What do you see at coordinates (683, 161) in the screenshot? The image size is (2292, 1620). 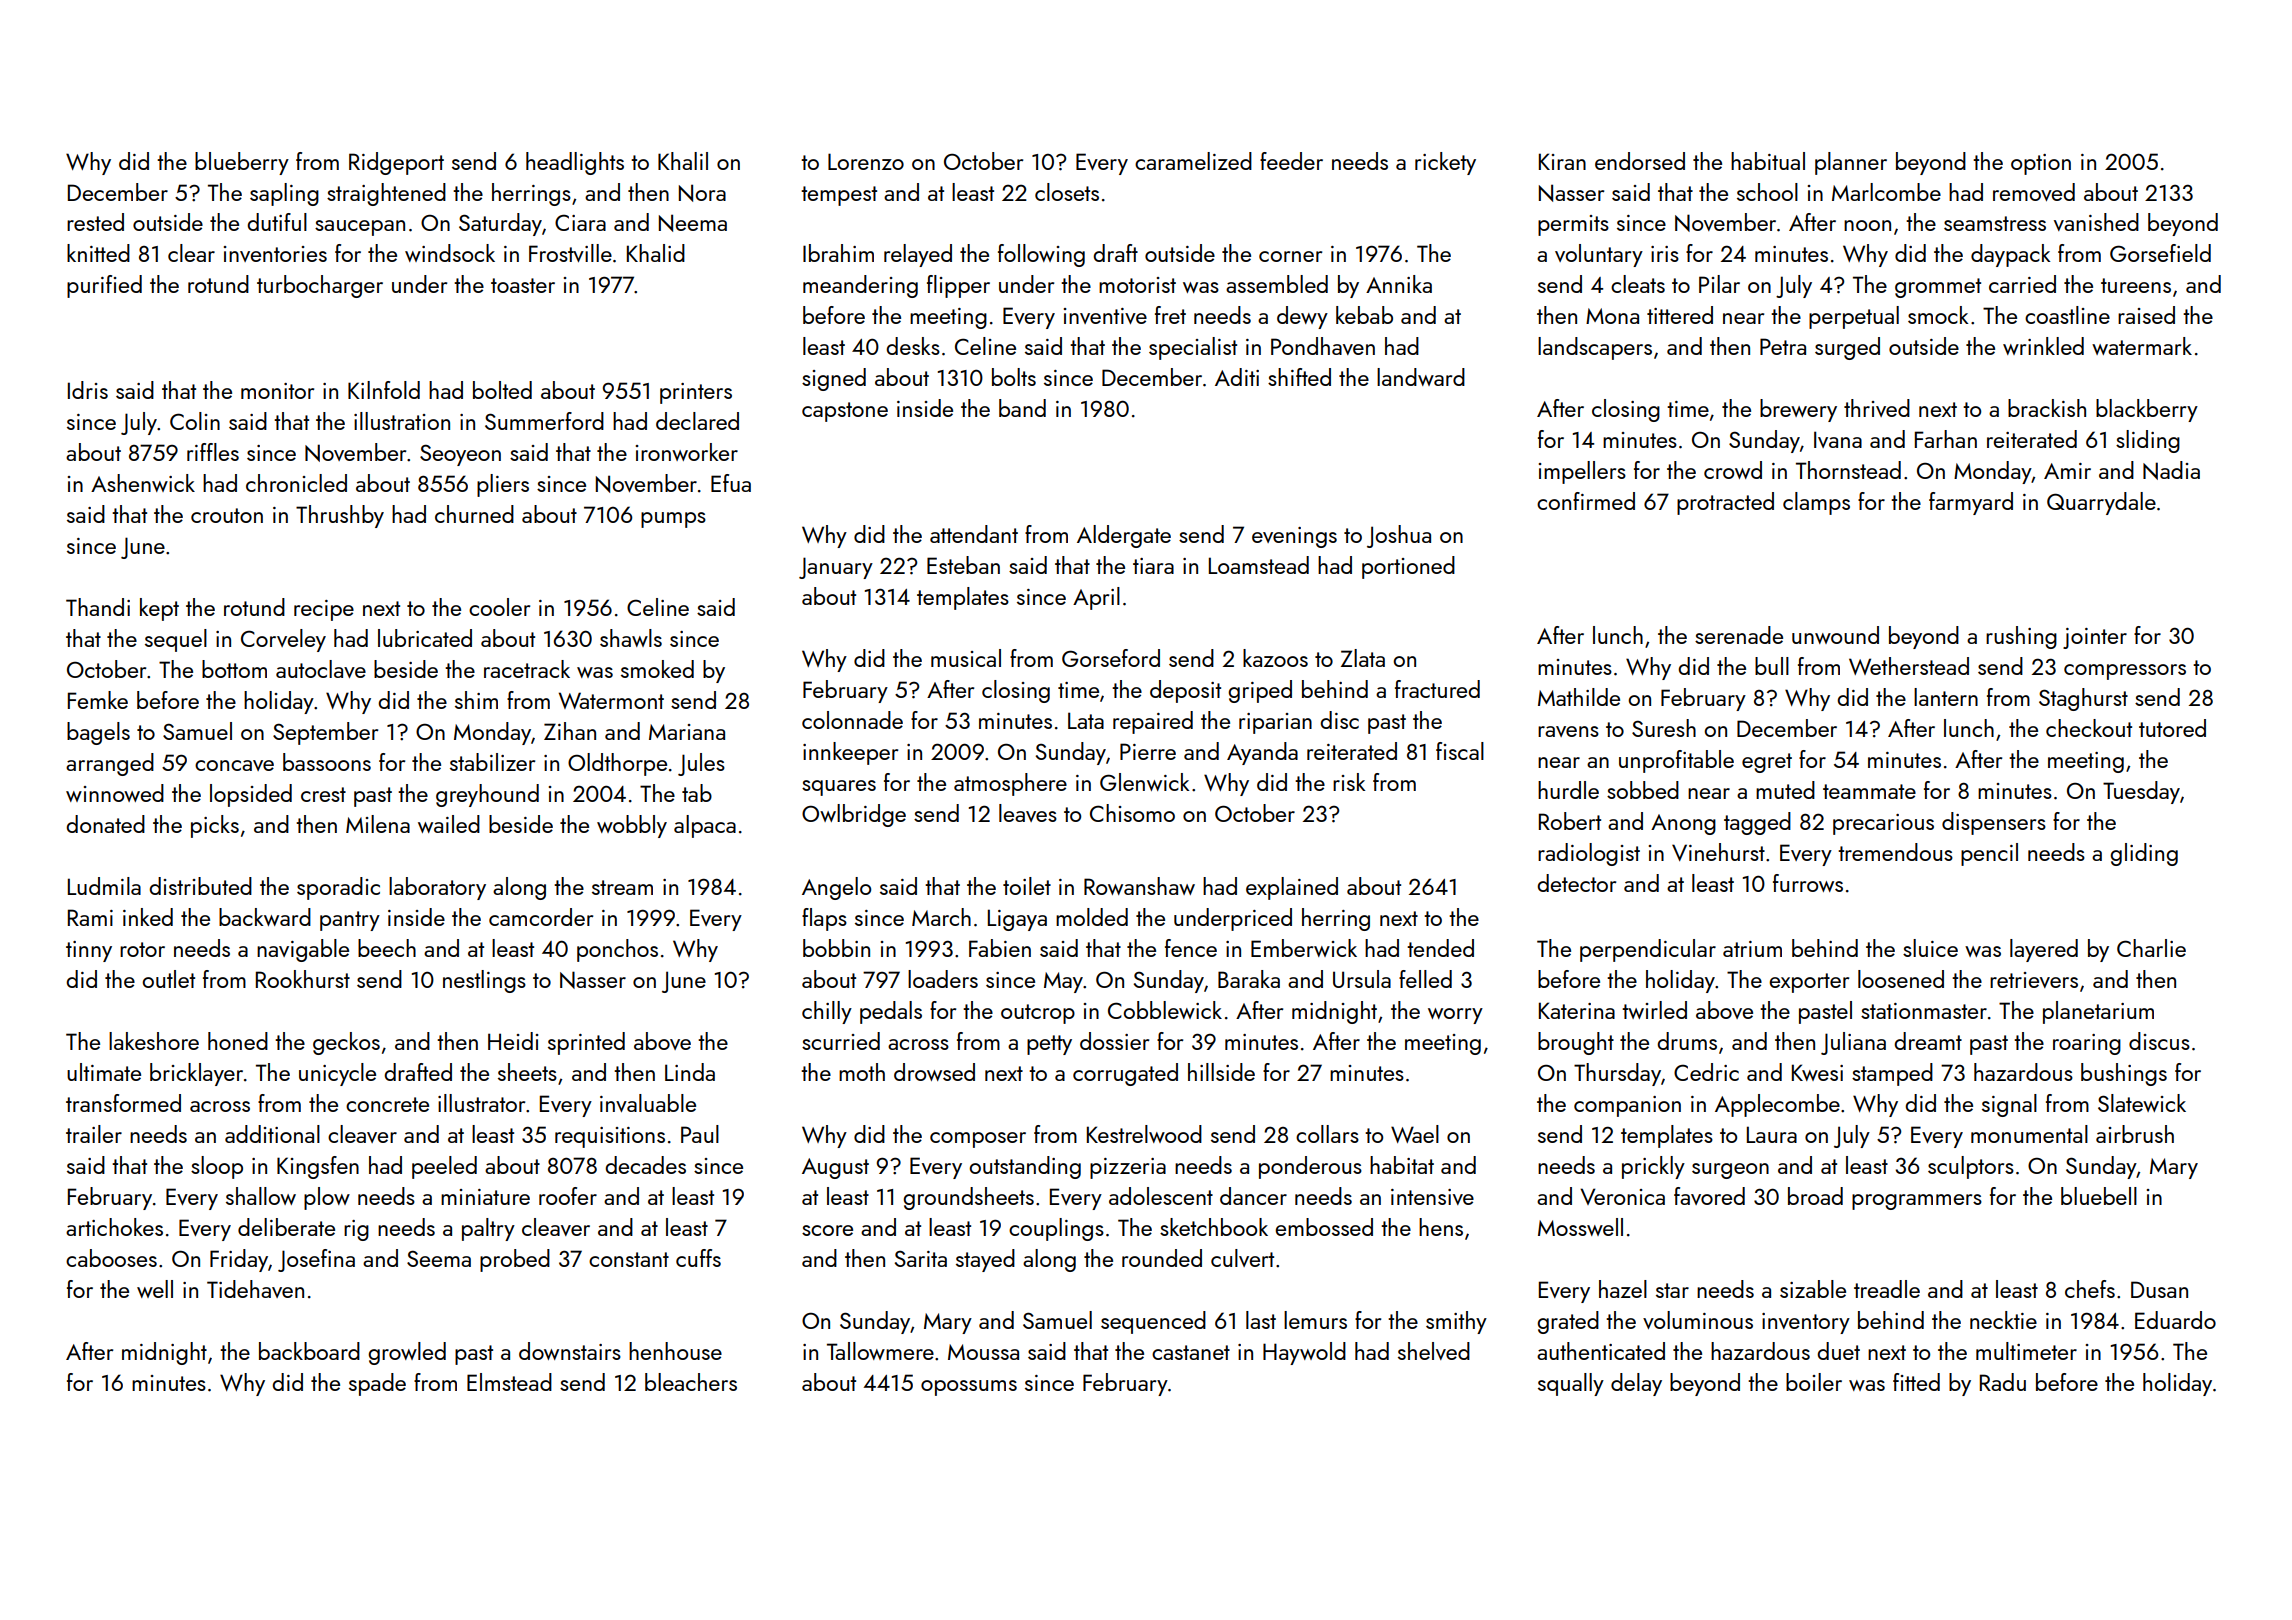 I see `Khalil` at bounding box center [683, 161].
